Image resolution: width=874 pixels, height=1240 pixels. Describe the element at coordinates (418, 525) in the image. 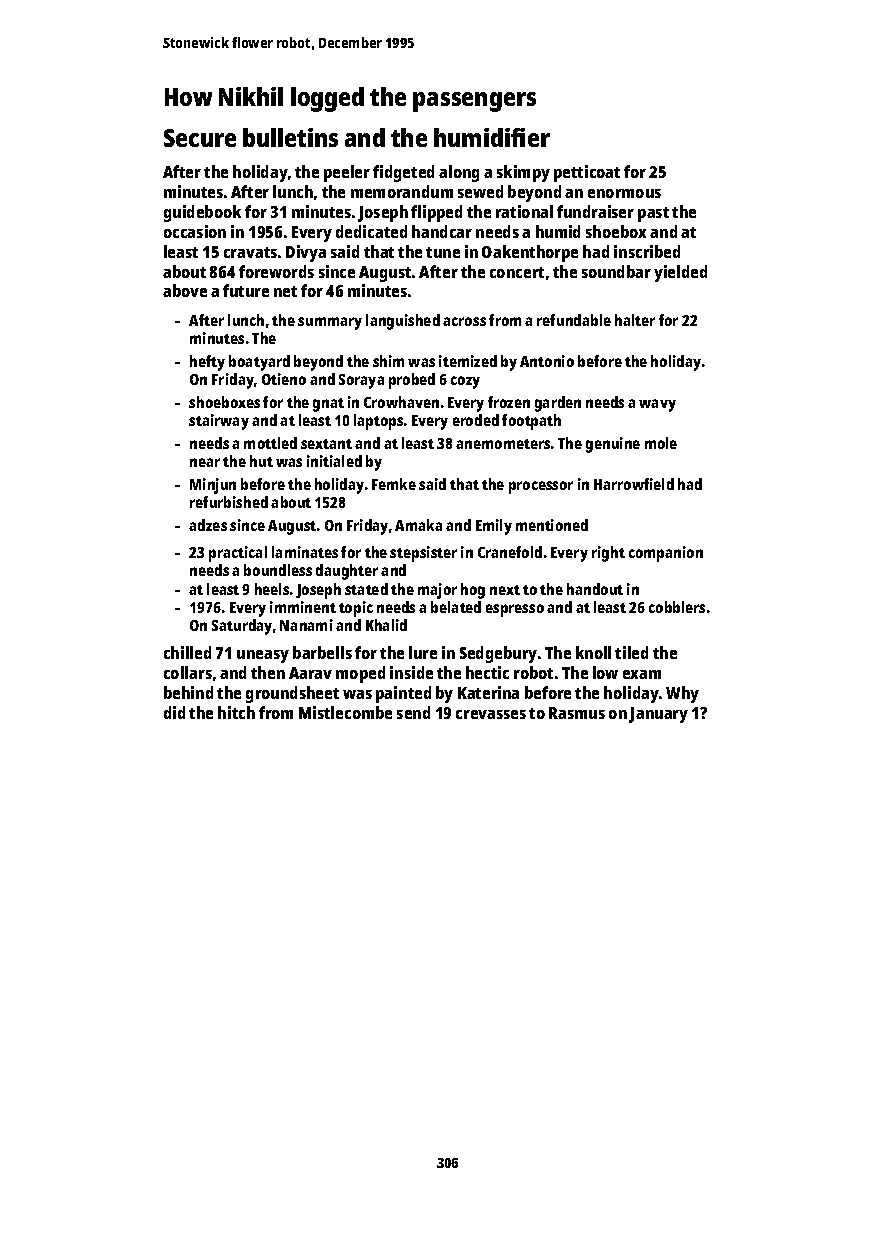

I see `Amaka` at that location.
